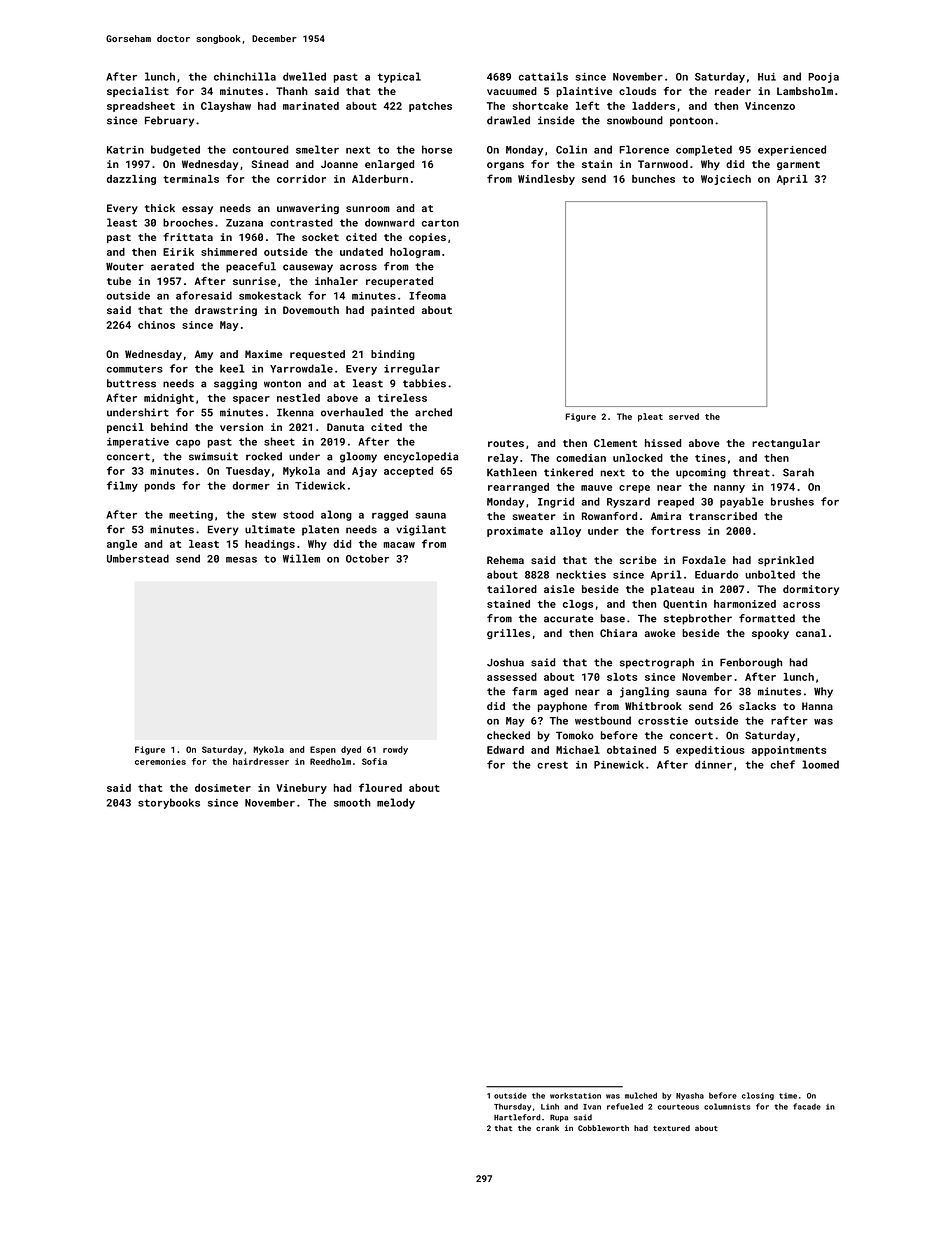 This page has height=1233, width=952. I want to click on Willem, so click(301, 558).
